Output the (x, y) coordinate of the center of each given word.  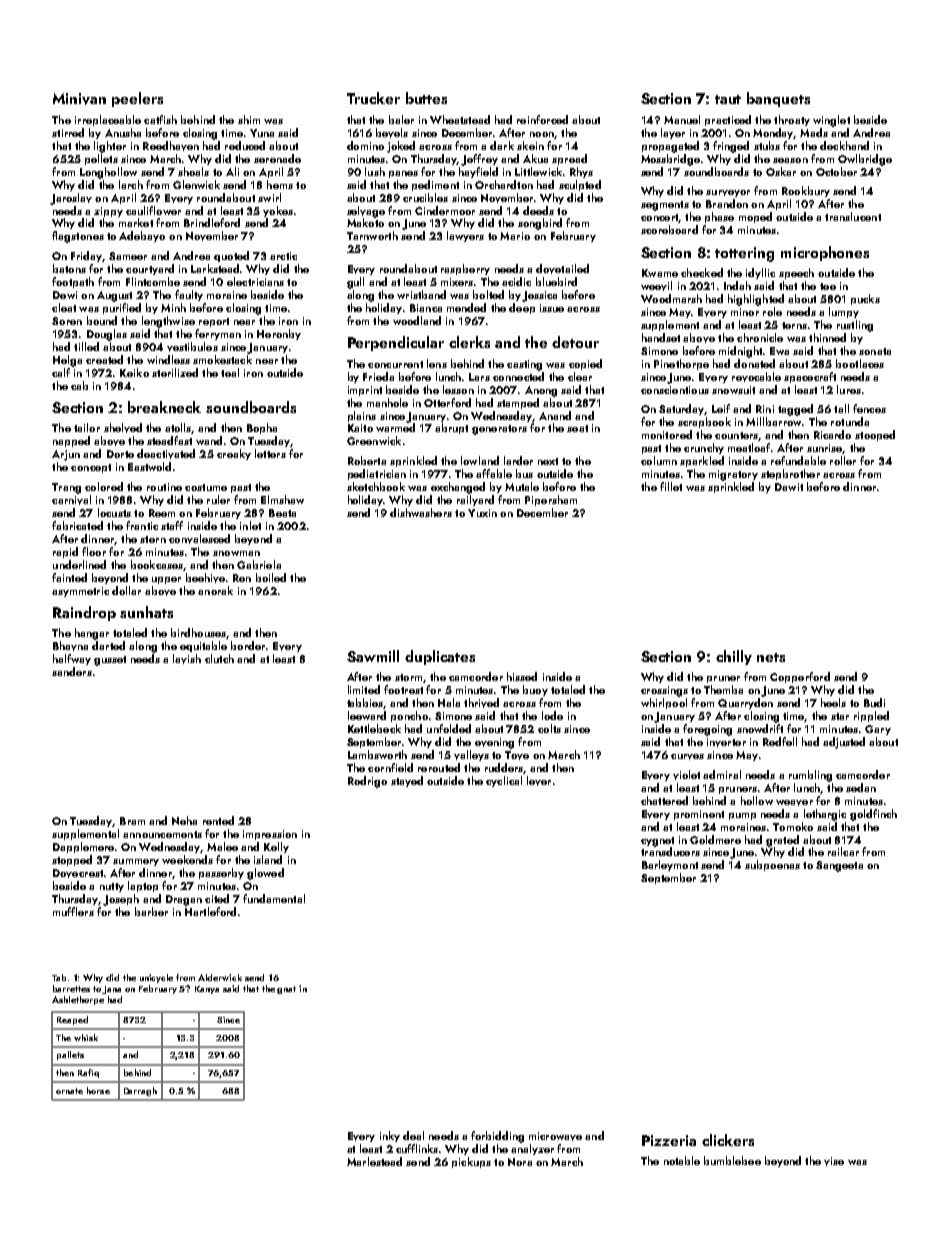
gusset (110, 661)
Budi (874, 702)
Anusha (123, 132)
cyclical (504, 781)
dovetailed (562, 269)
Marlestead (374, 1161)
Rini (765, 409)
